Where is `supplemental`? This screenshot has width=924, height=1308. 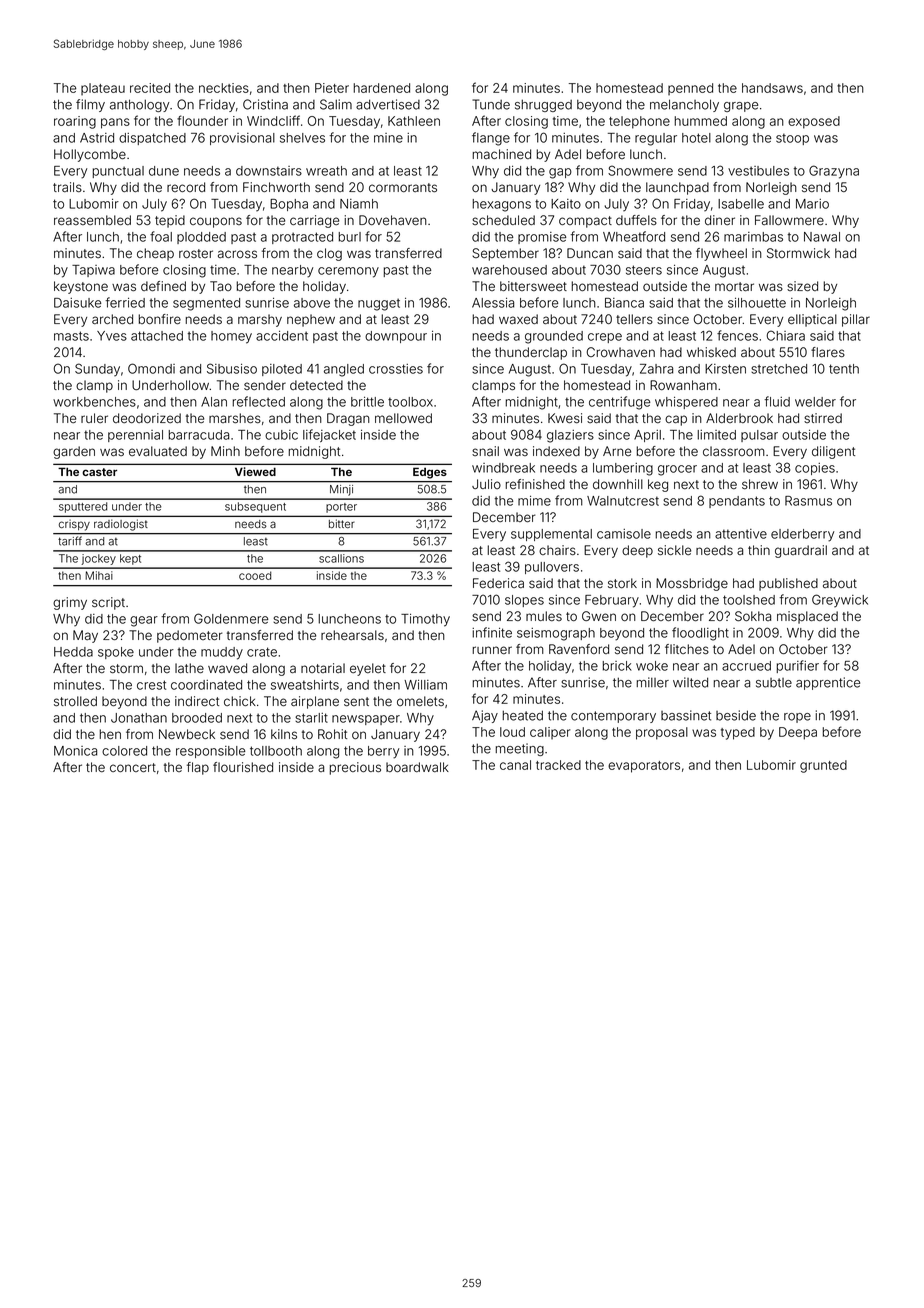 supplemental is located at coordinates (551, 535).
